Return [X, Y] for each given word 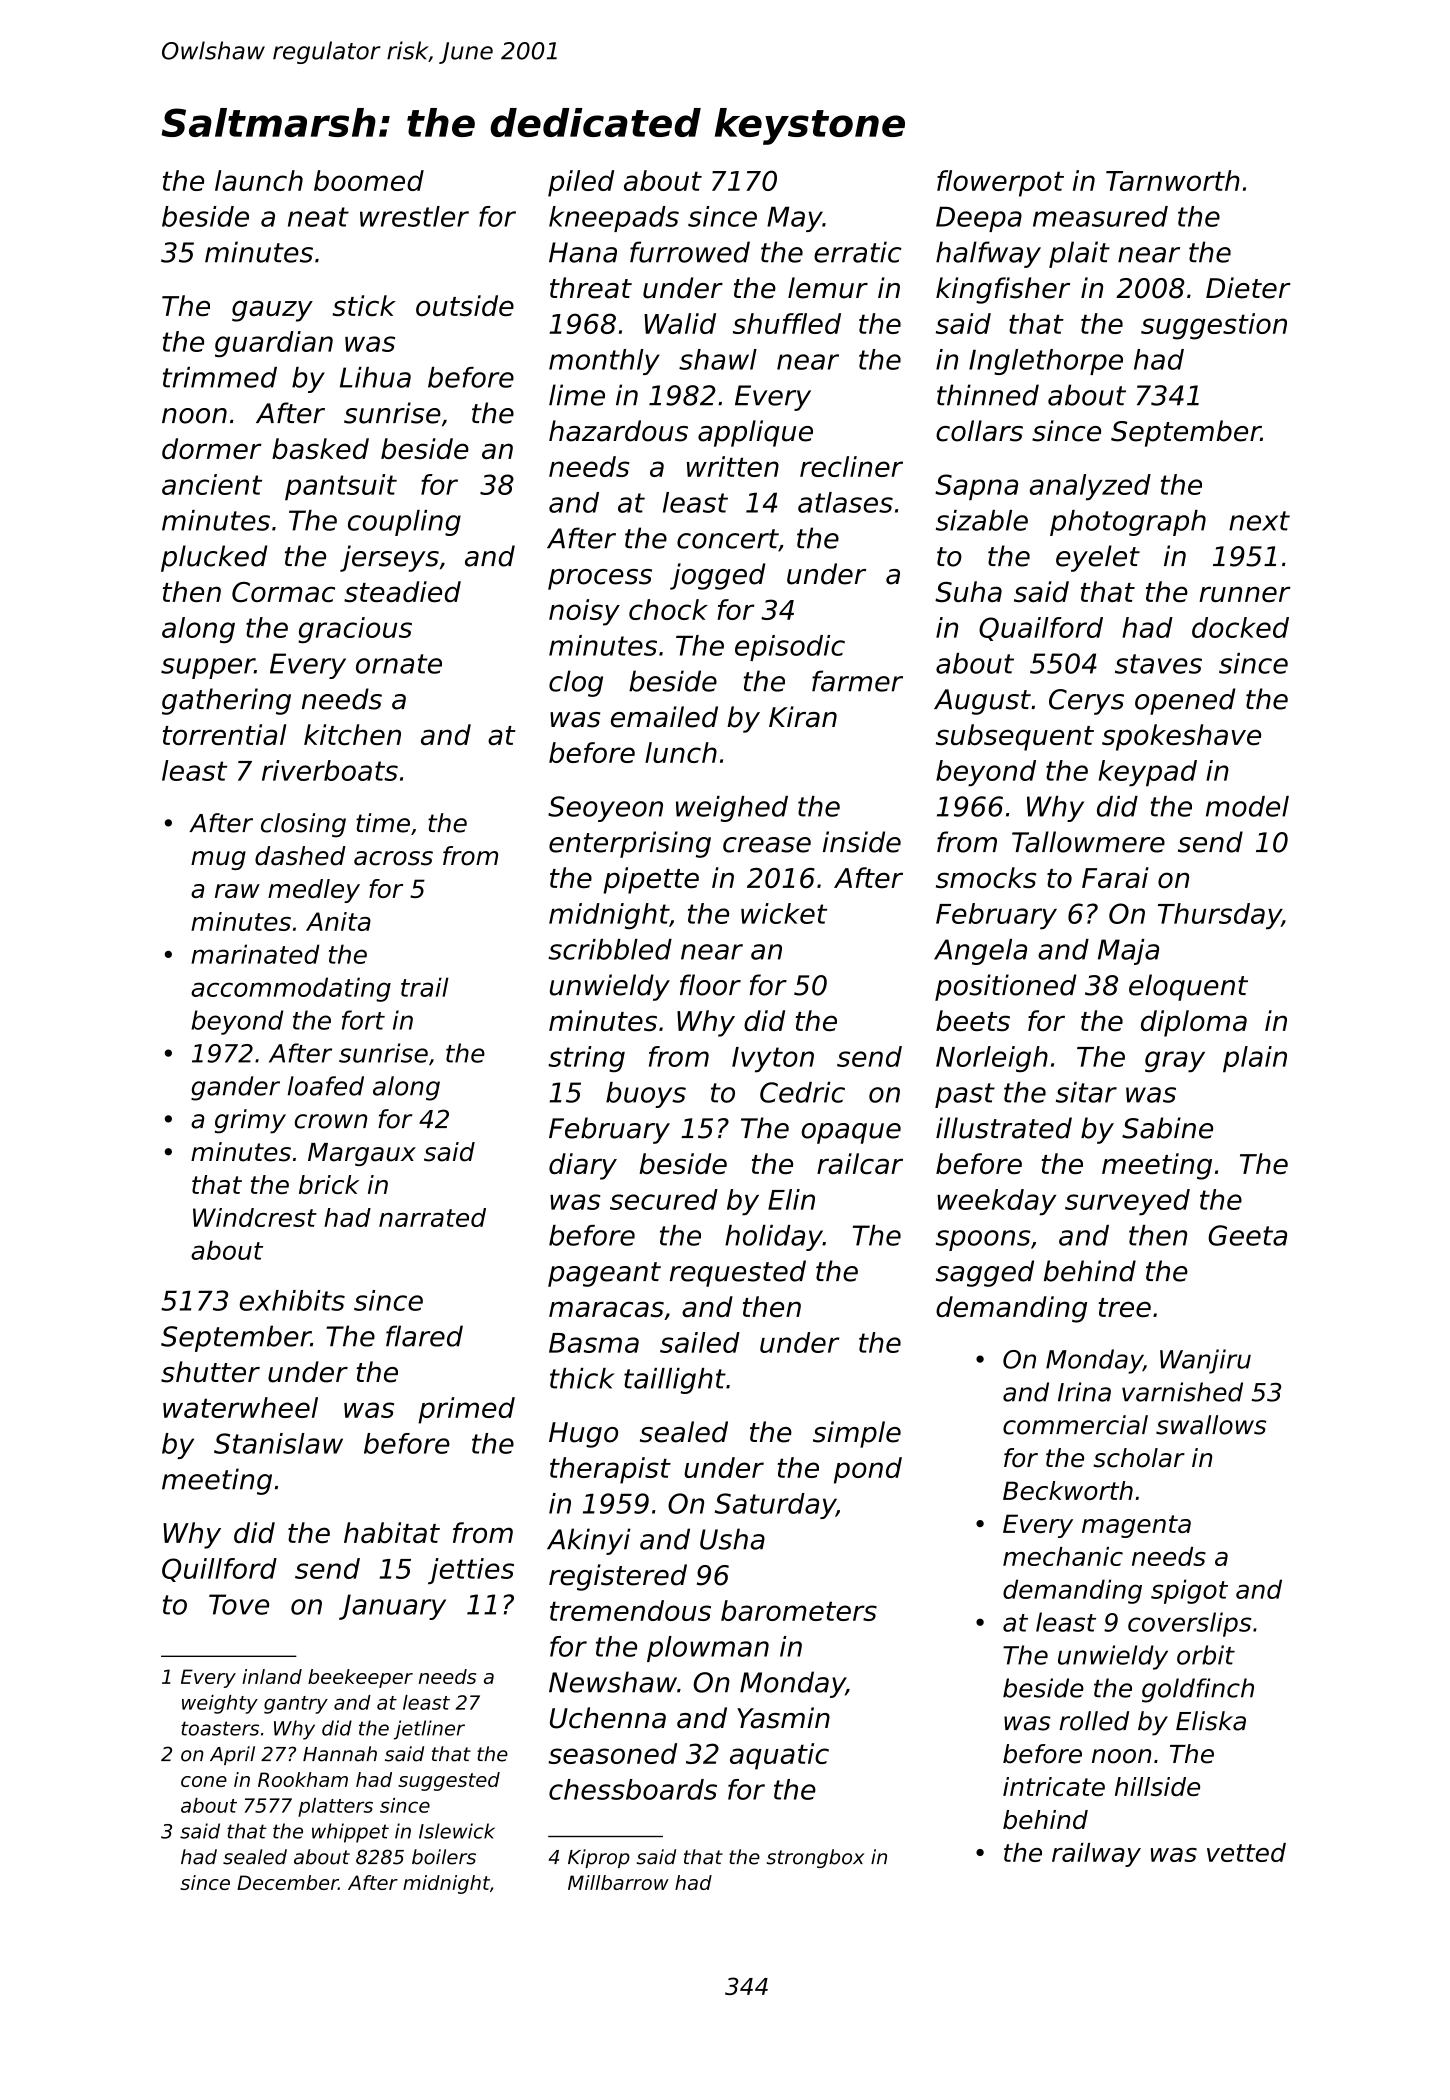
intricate [1054, 1786]
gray [1175, 1062]
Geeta [1247, 1235]
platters [335, 1807]
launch [259, 180]
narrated [432, 1217]
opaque [851, 1133]
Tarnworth [1173, 180]
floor [710, 985]
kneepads [614, 219]
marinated [255, 954]
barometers [799, 1610]
